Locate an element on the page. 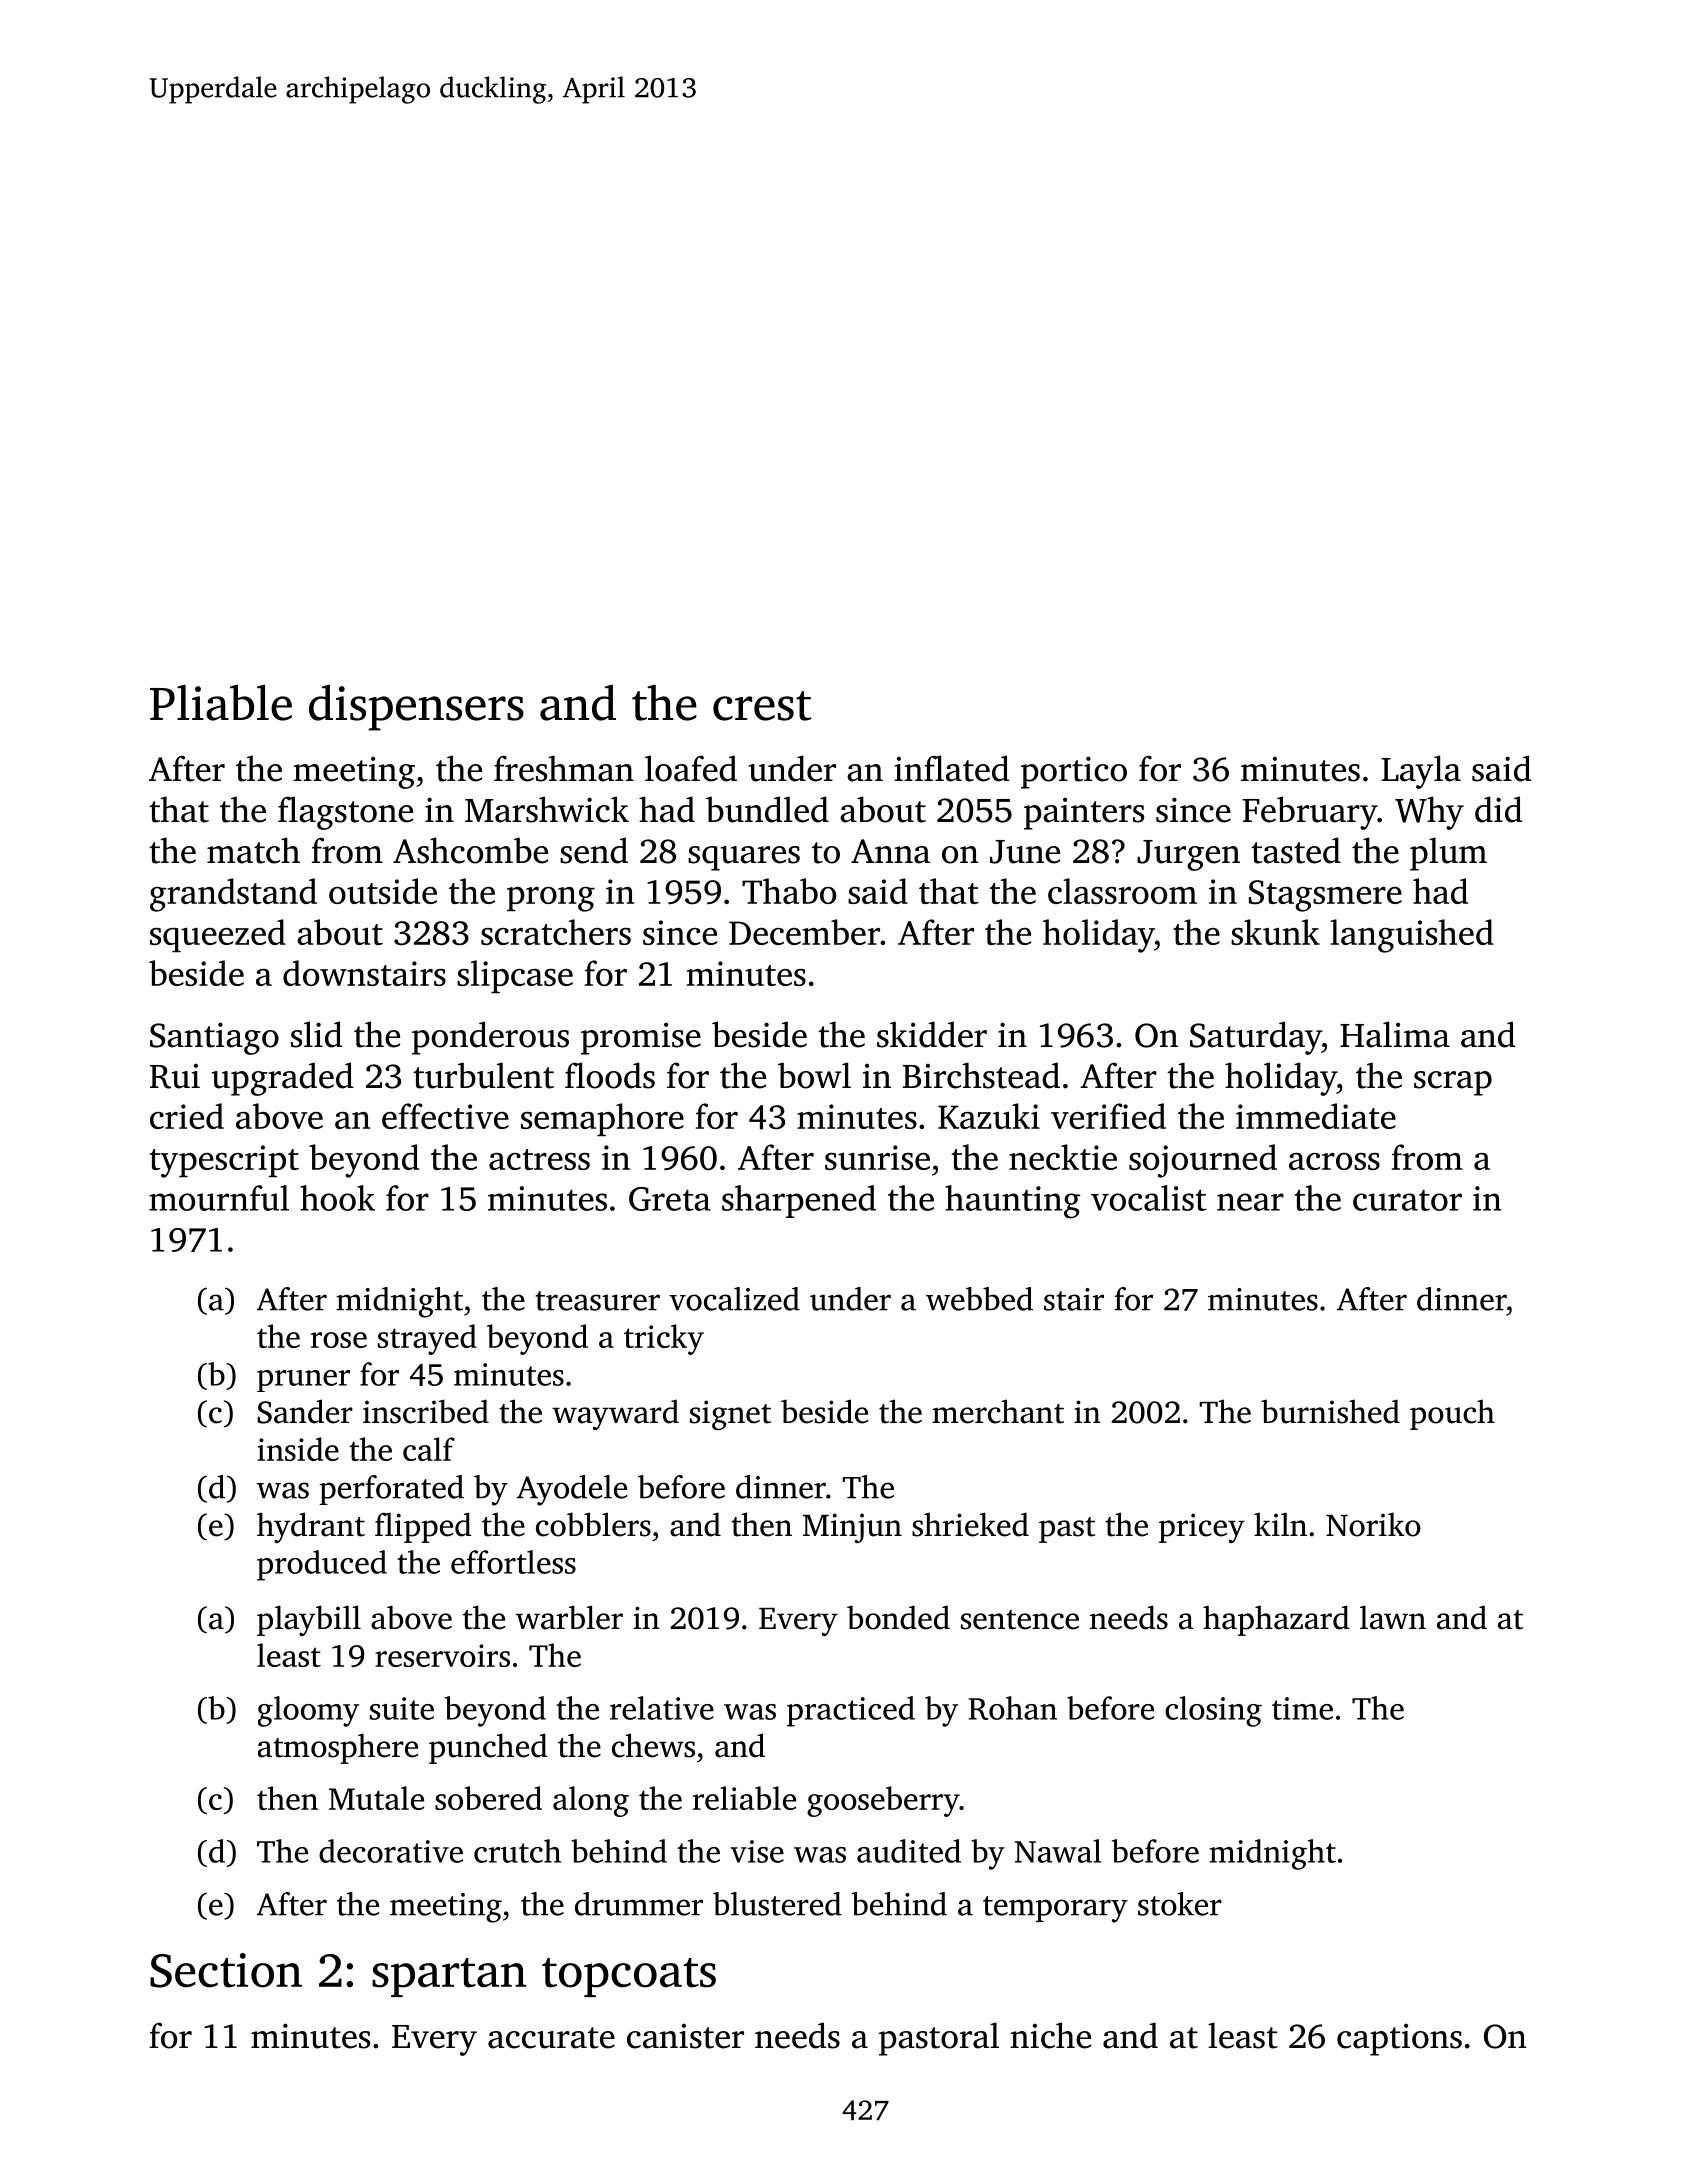 The width and height of the image is (1683, 2178). mournful is located at coordinates (219, 1198).
